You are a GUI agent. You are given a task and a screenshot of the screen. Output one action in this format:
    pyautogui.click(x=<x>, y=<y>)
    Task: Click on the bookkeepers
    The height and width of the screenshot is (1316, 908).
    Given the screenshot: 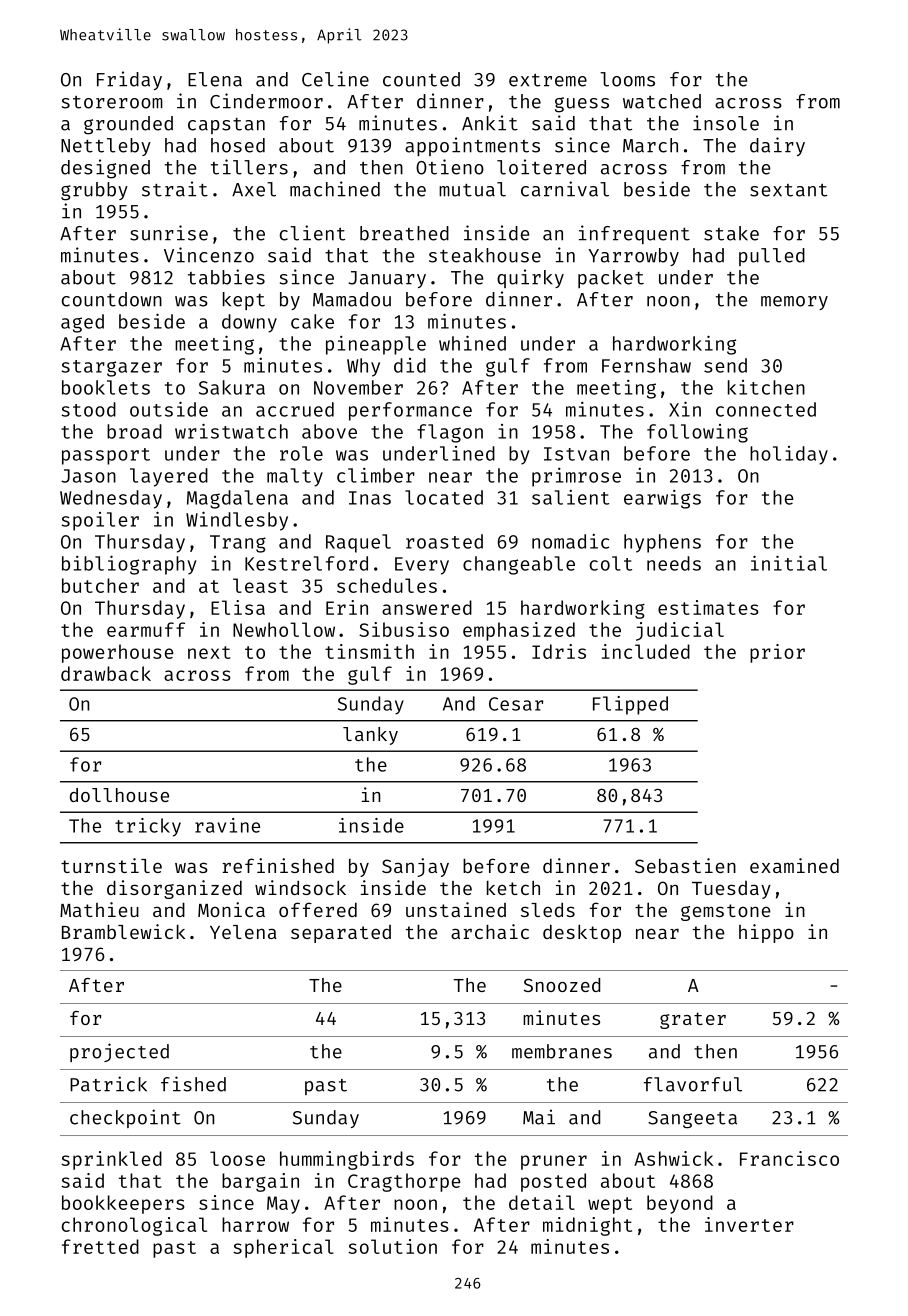 What is the action you would take?
    pyautogui.click(x=123, y=1204)
